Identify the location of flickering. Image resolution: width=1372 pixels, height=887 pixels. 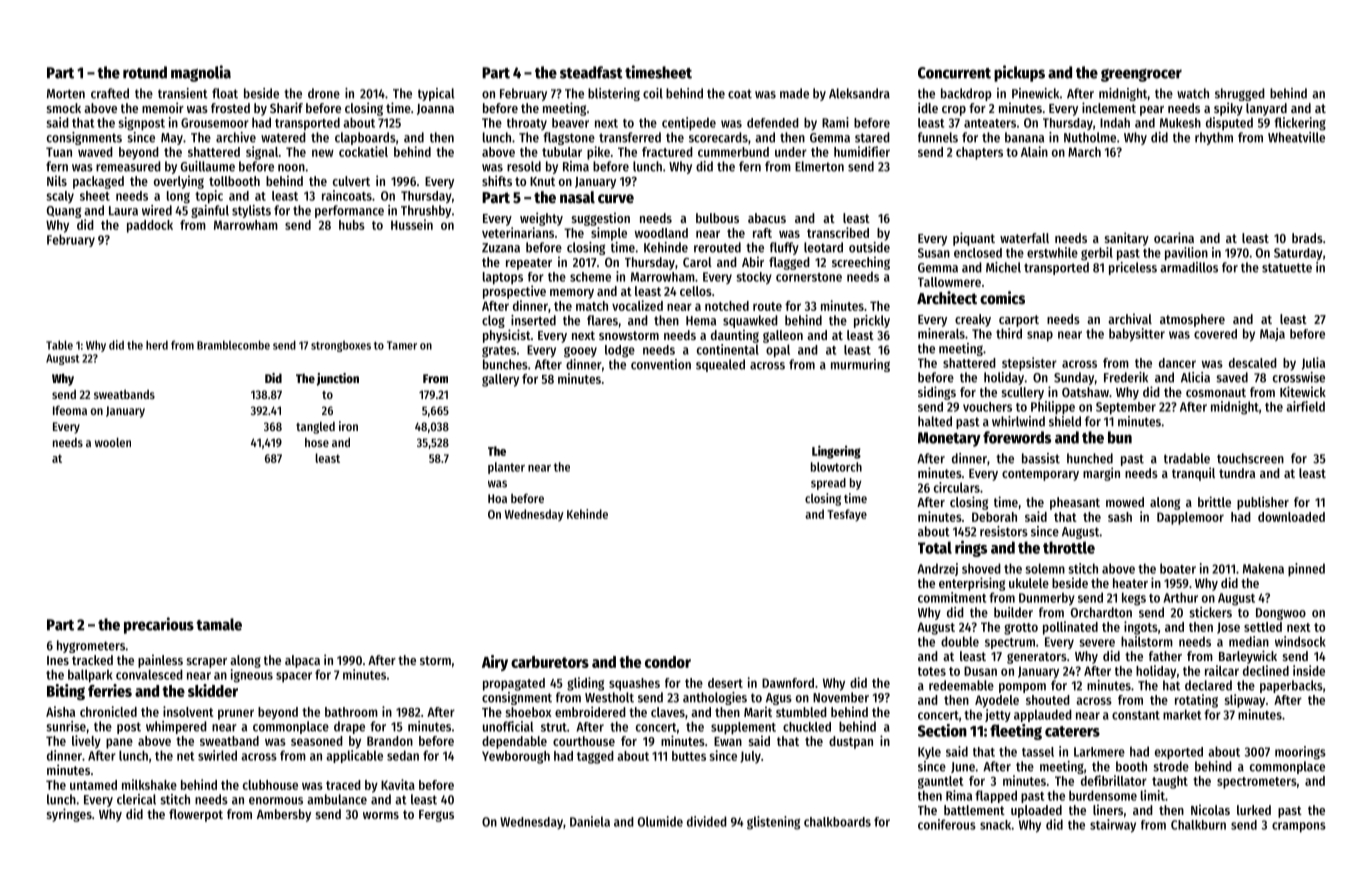
(1300, 124).
